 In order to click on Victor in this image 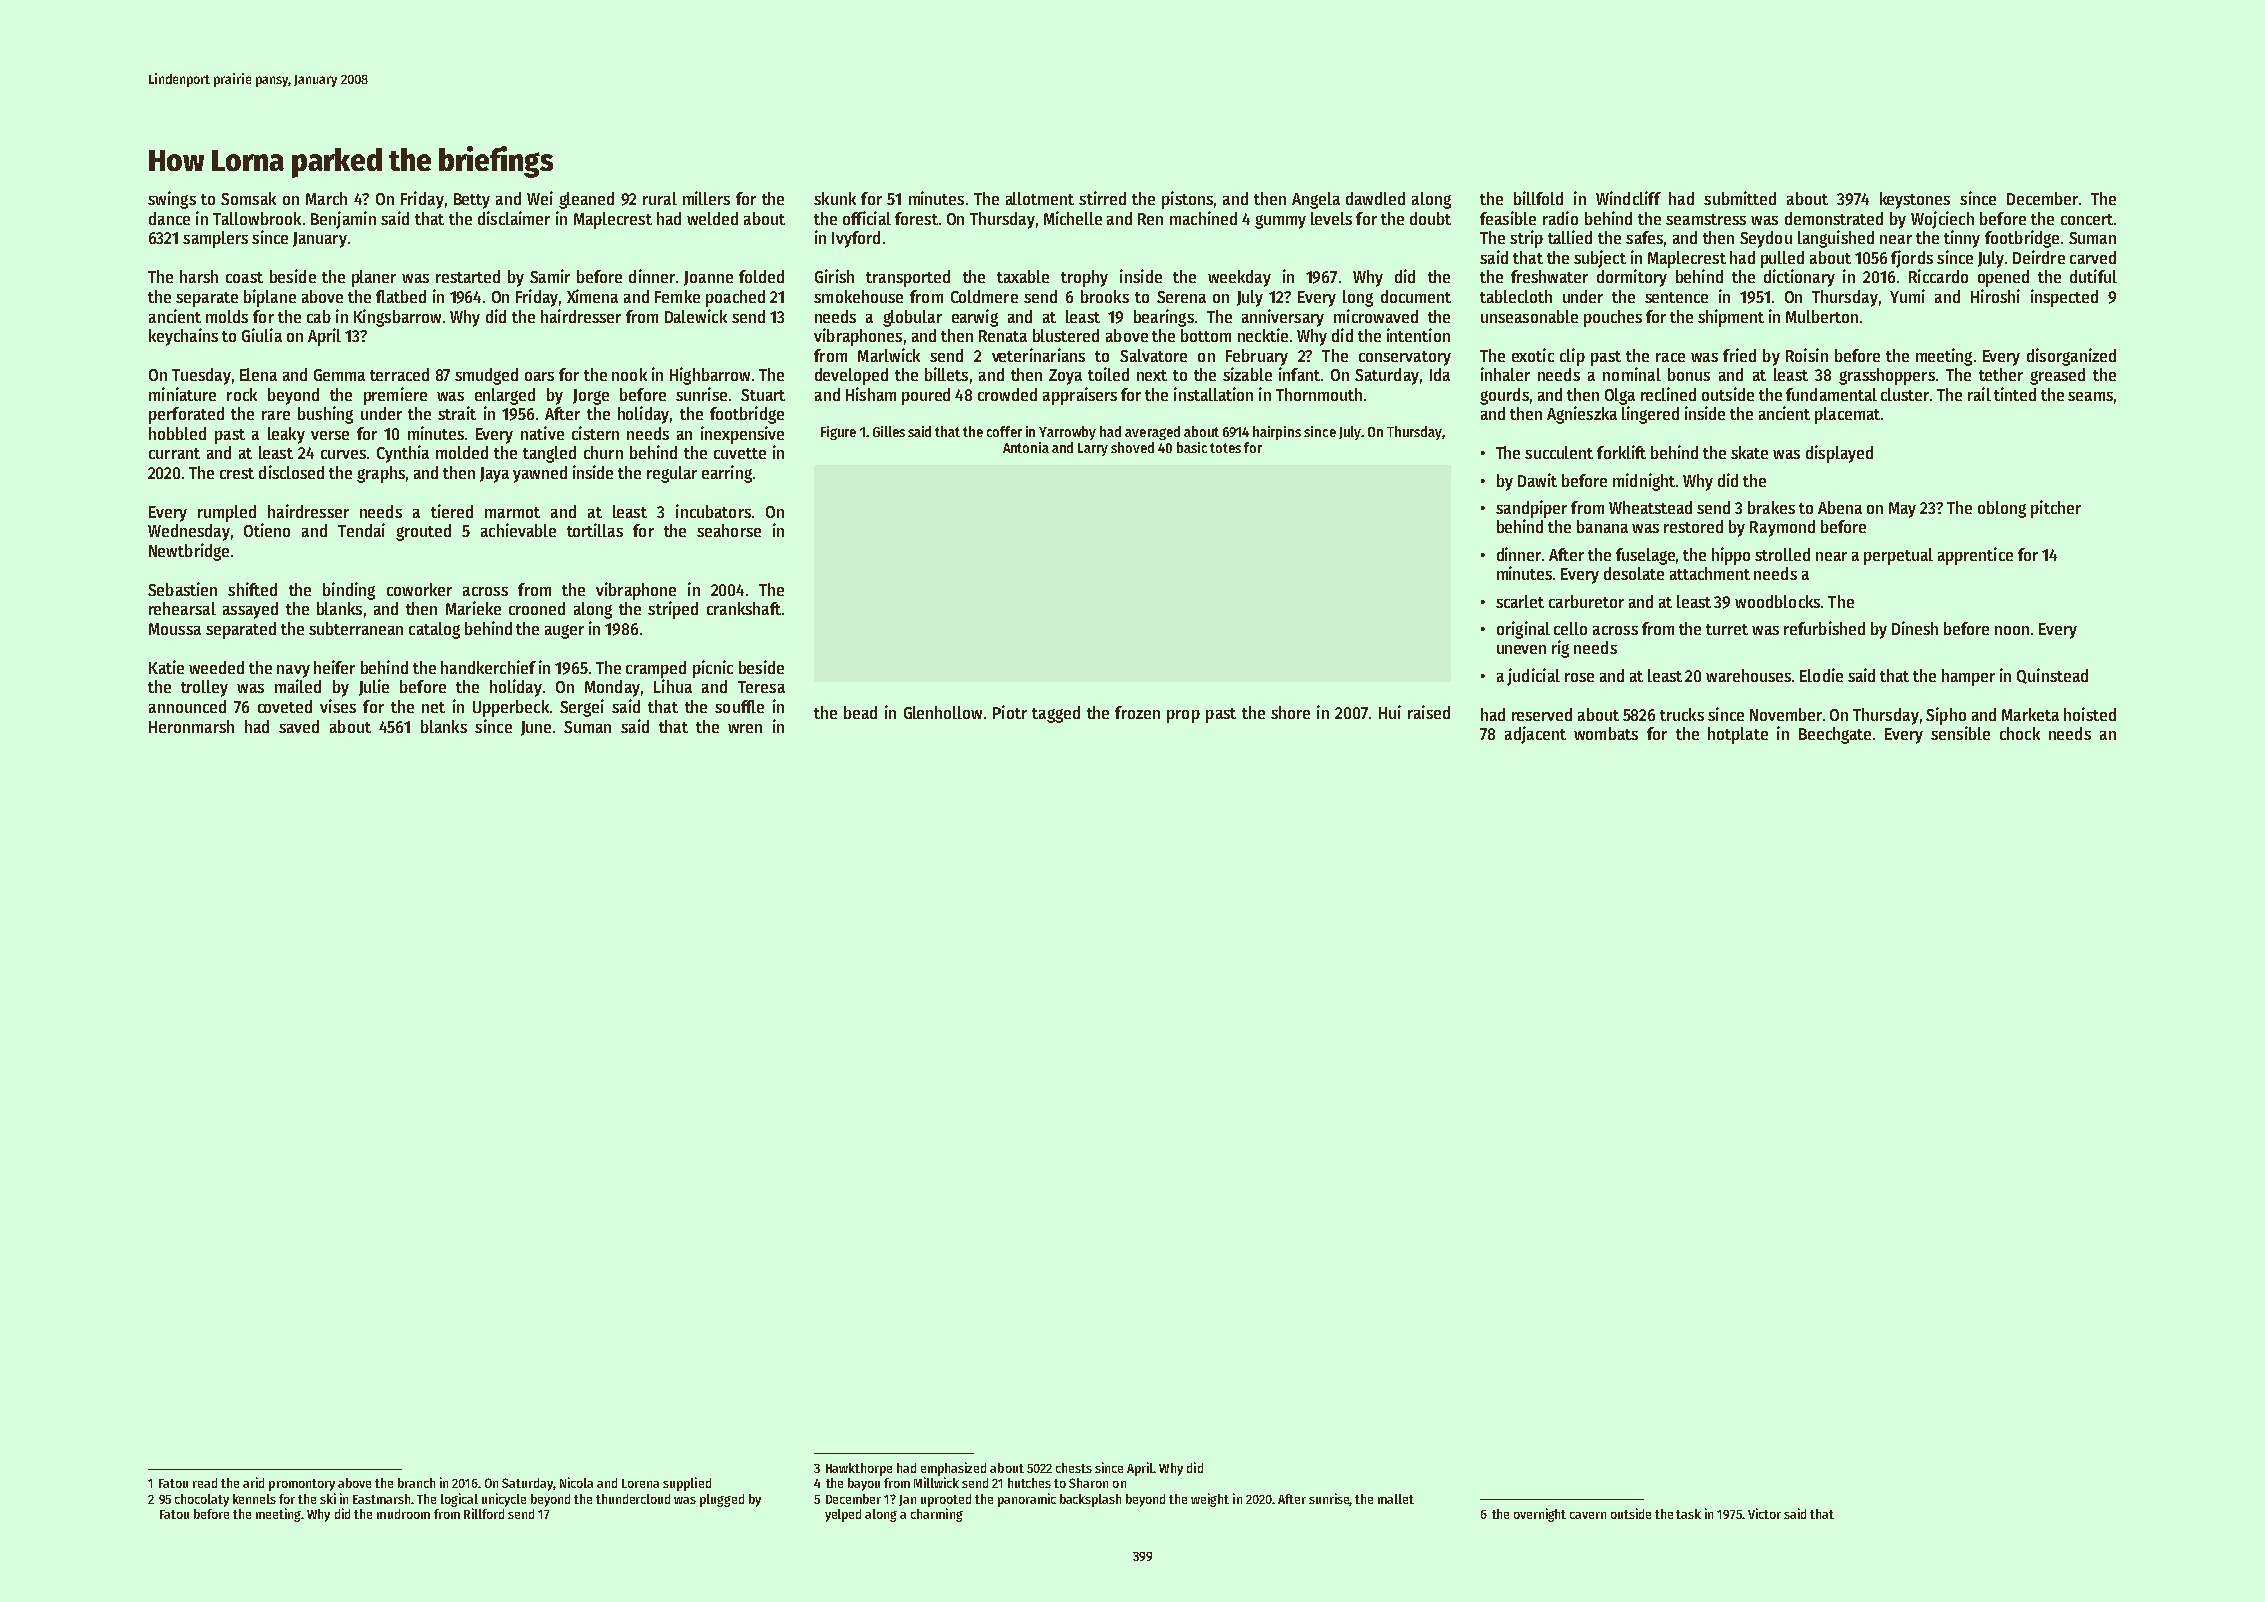, I will do `click(1764, 1513)`.
